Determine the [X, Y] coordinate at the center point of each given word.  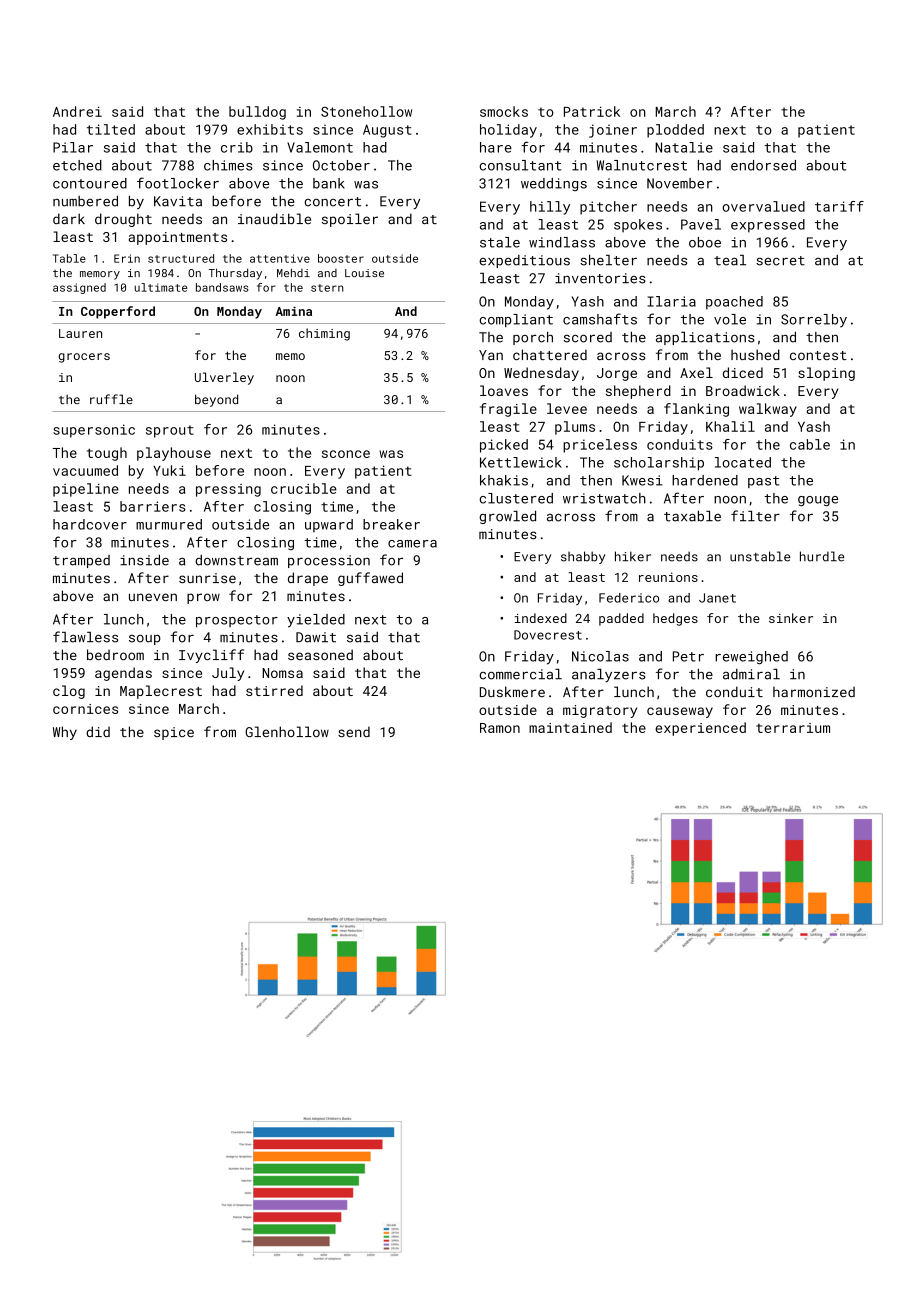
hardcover [90, 524]
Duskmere [512, 691]
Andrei [77, 111]
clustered [516, 498]
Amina [293, 311]
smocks [504, 111]
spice [174, 733]
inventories [600, 278]
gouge [818, 501]
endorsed [763, 165]
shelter [608, 260]
